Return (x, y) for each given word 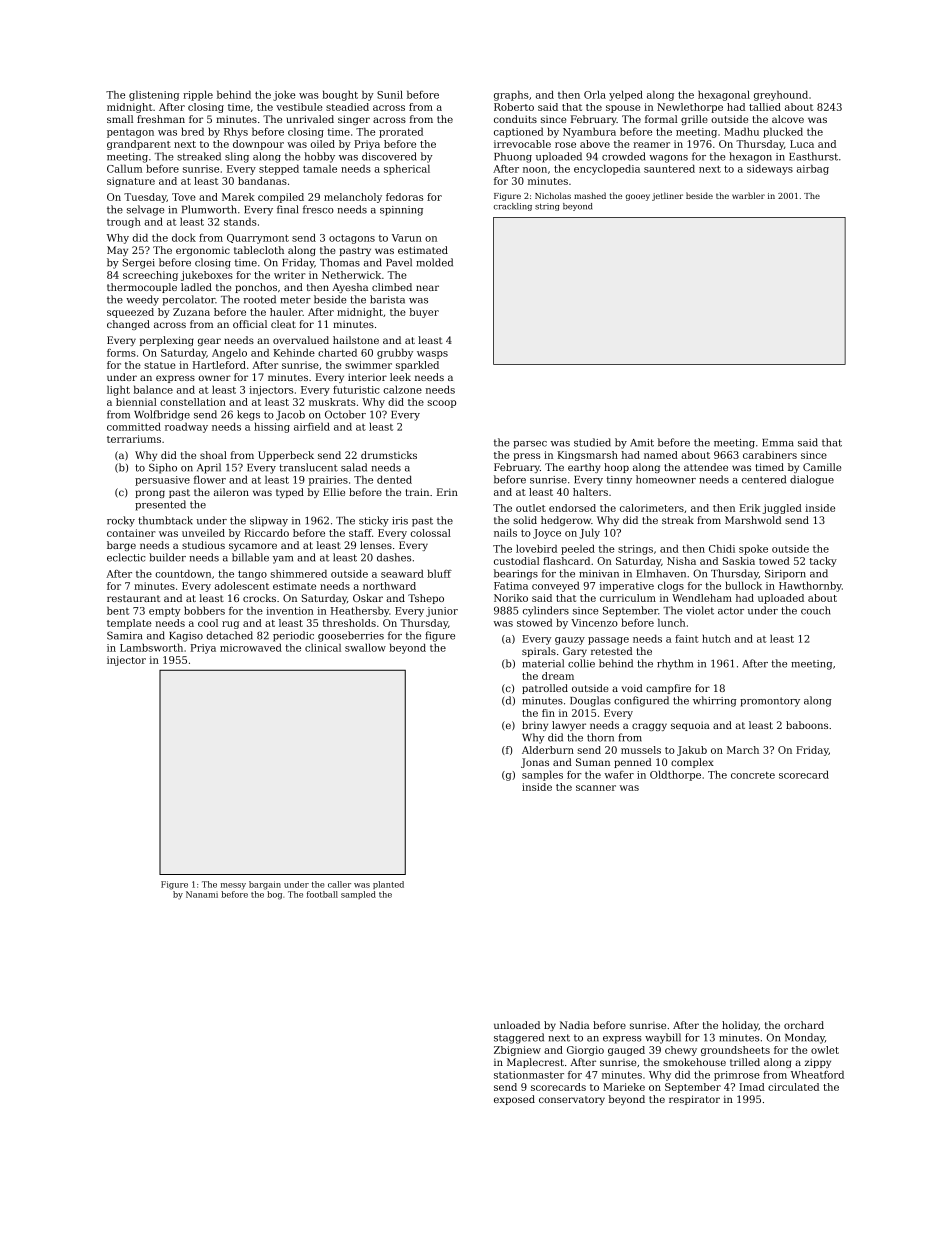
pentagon (130, 133)
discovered (389, 156)
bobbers (204, 611)
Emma (778, 443)
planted (388, 885)
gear (209, 342)
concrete (753, 775)
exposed (514, 1100)
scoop (442, 404)
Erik (750, 508)
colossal (431, 533)
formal (661, 119)
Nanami (202, 894)
